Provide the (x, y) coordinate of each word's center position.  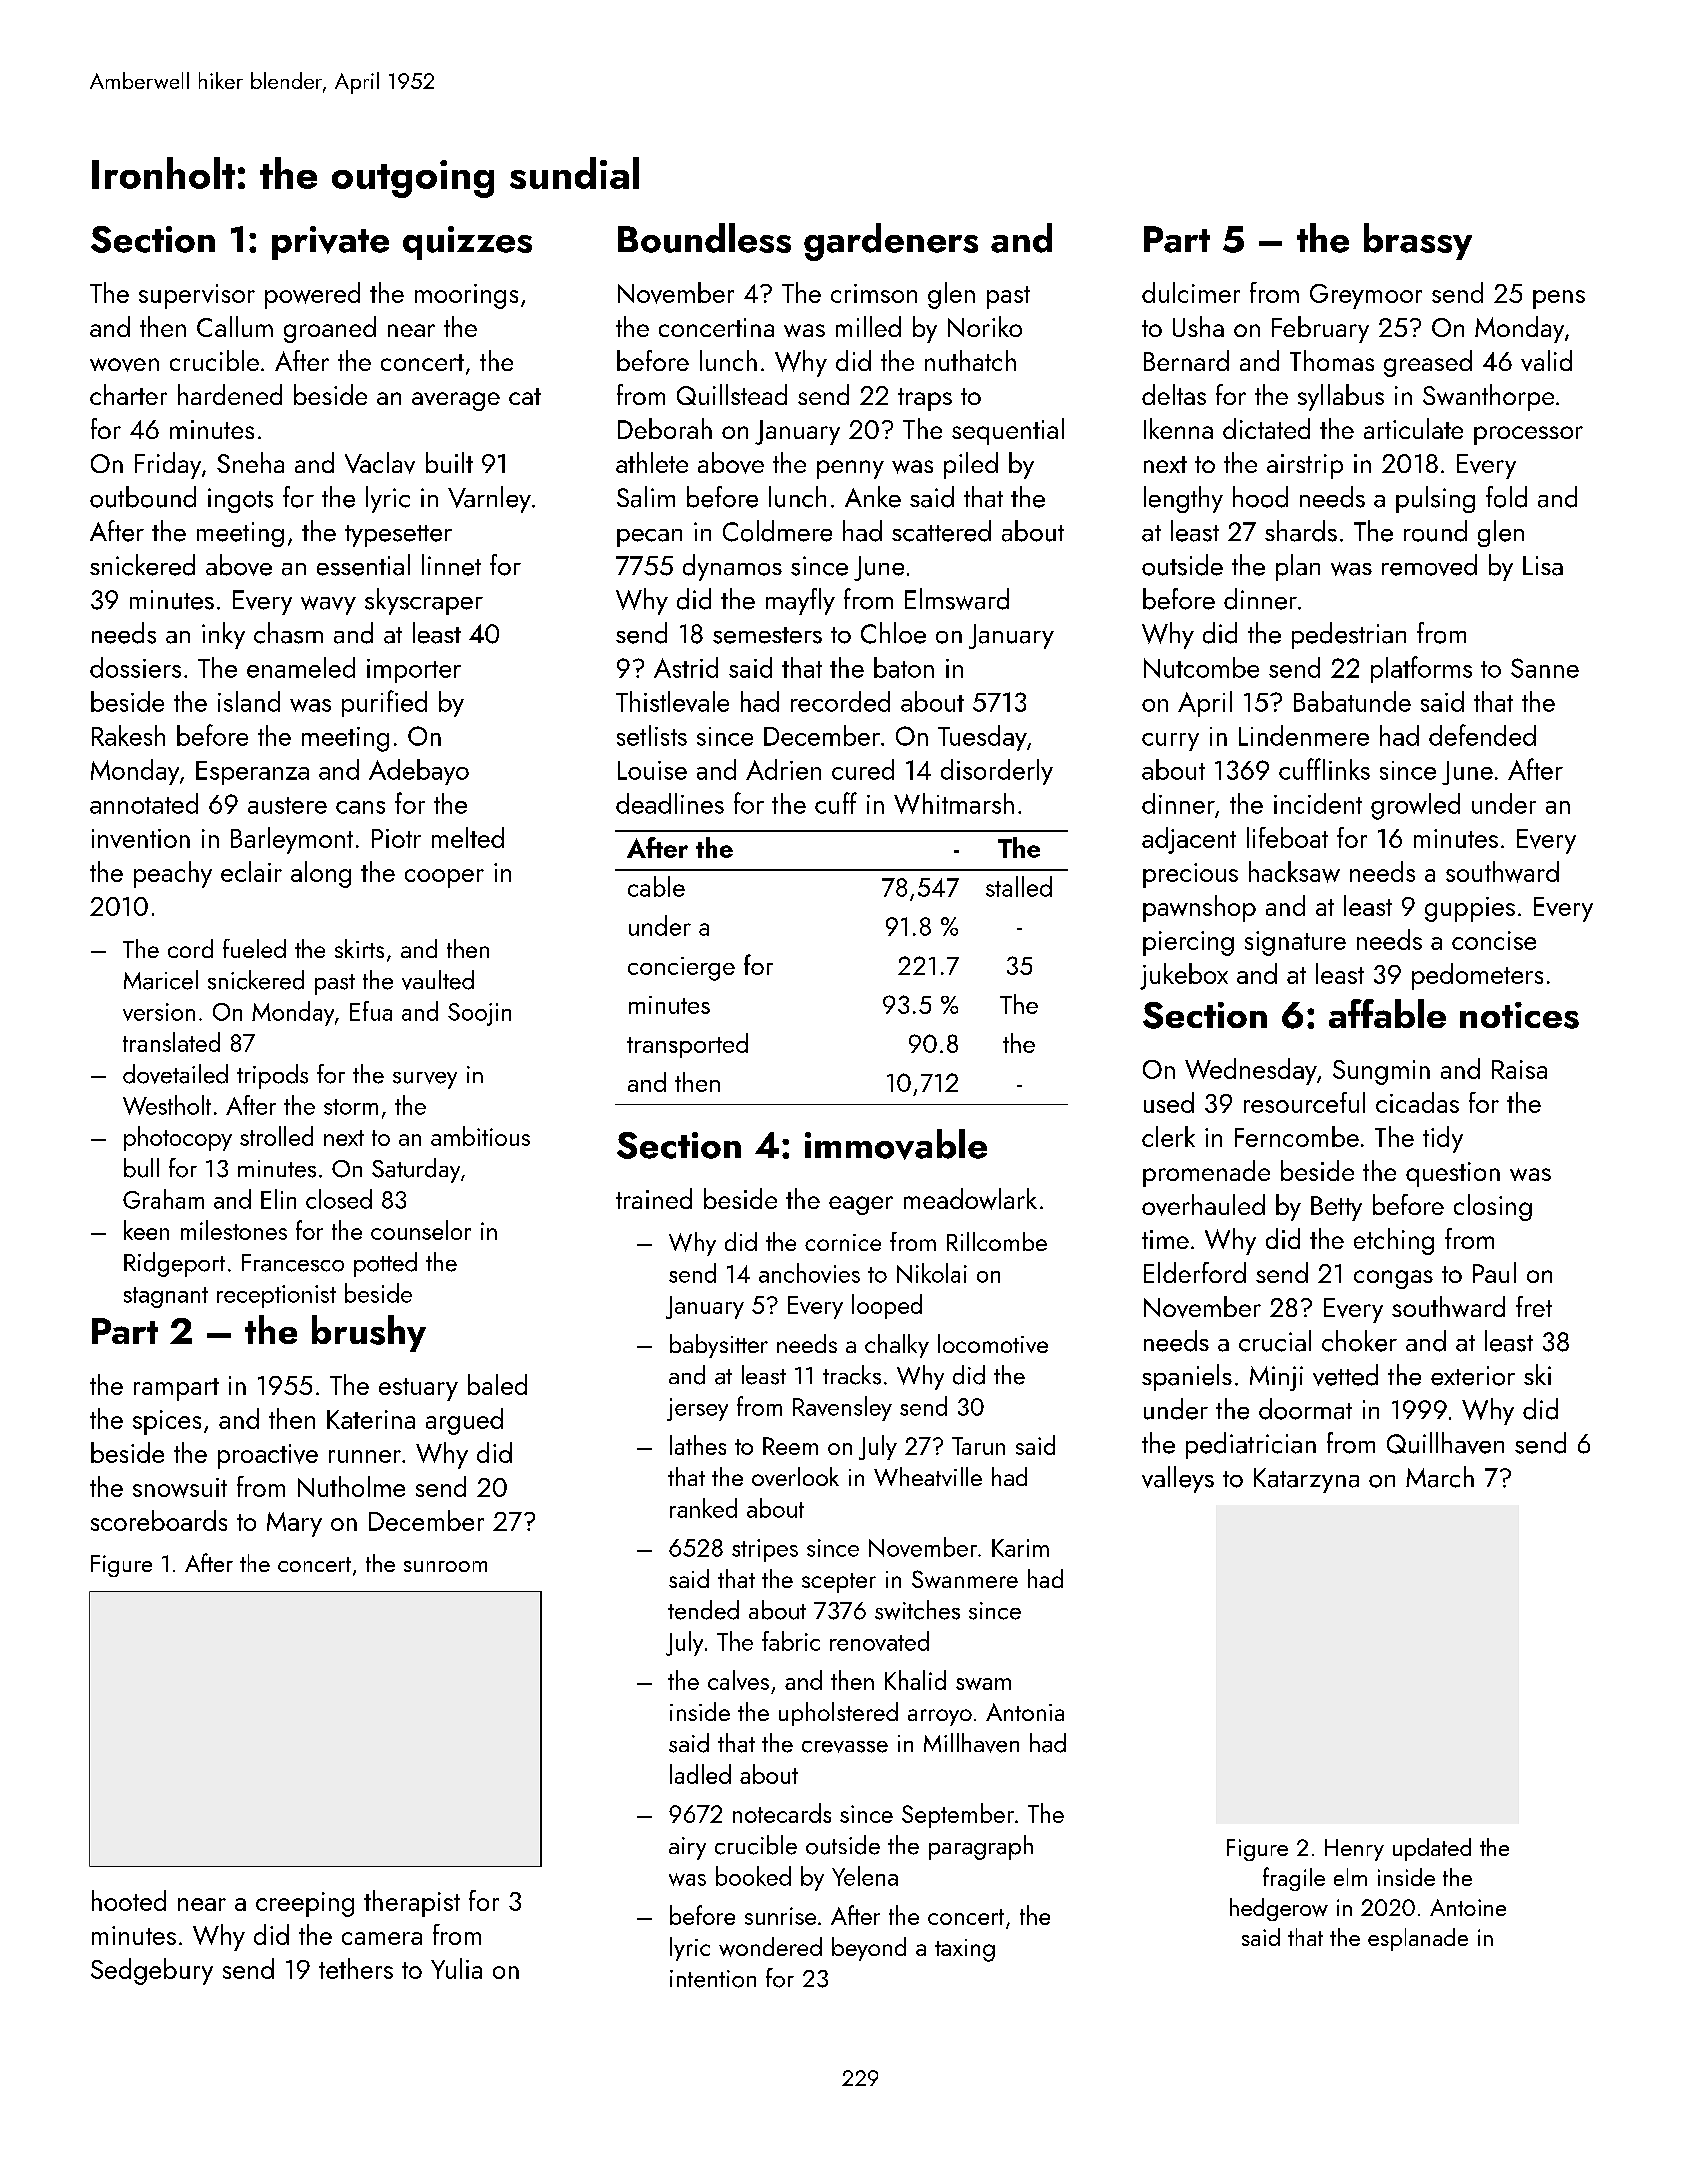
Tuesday (982, 738)
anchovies (809, 1273)
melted (468, 837)
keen (146, 1230)
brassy (1418, 241)
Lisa (1543, 566)
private (330, 243)
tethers (356, 1968)
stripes (765, 1550)
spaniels (1187, 1377)
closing (1493, 1207)
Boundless (704, 238)
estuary (418, 1389)
